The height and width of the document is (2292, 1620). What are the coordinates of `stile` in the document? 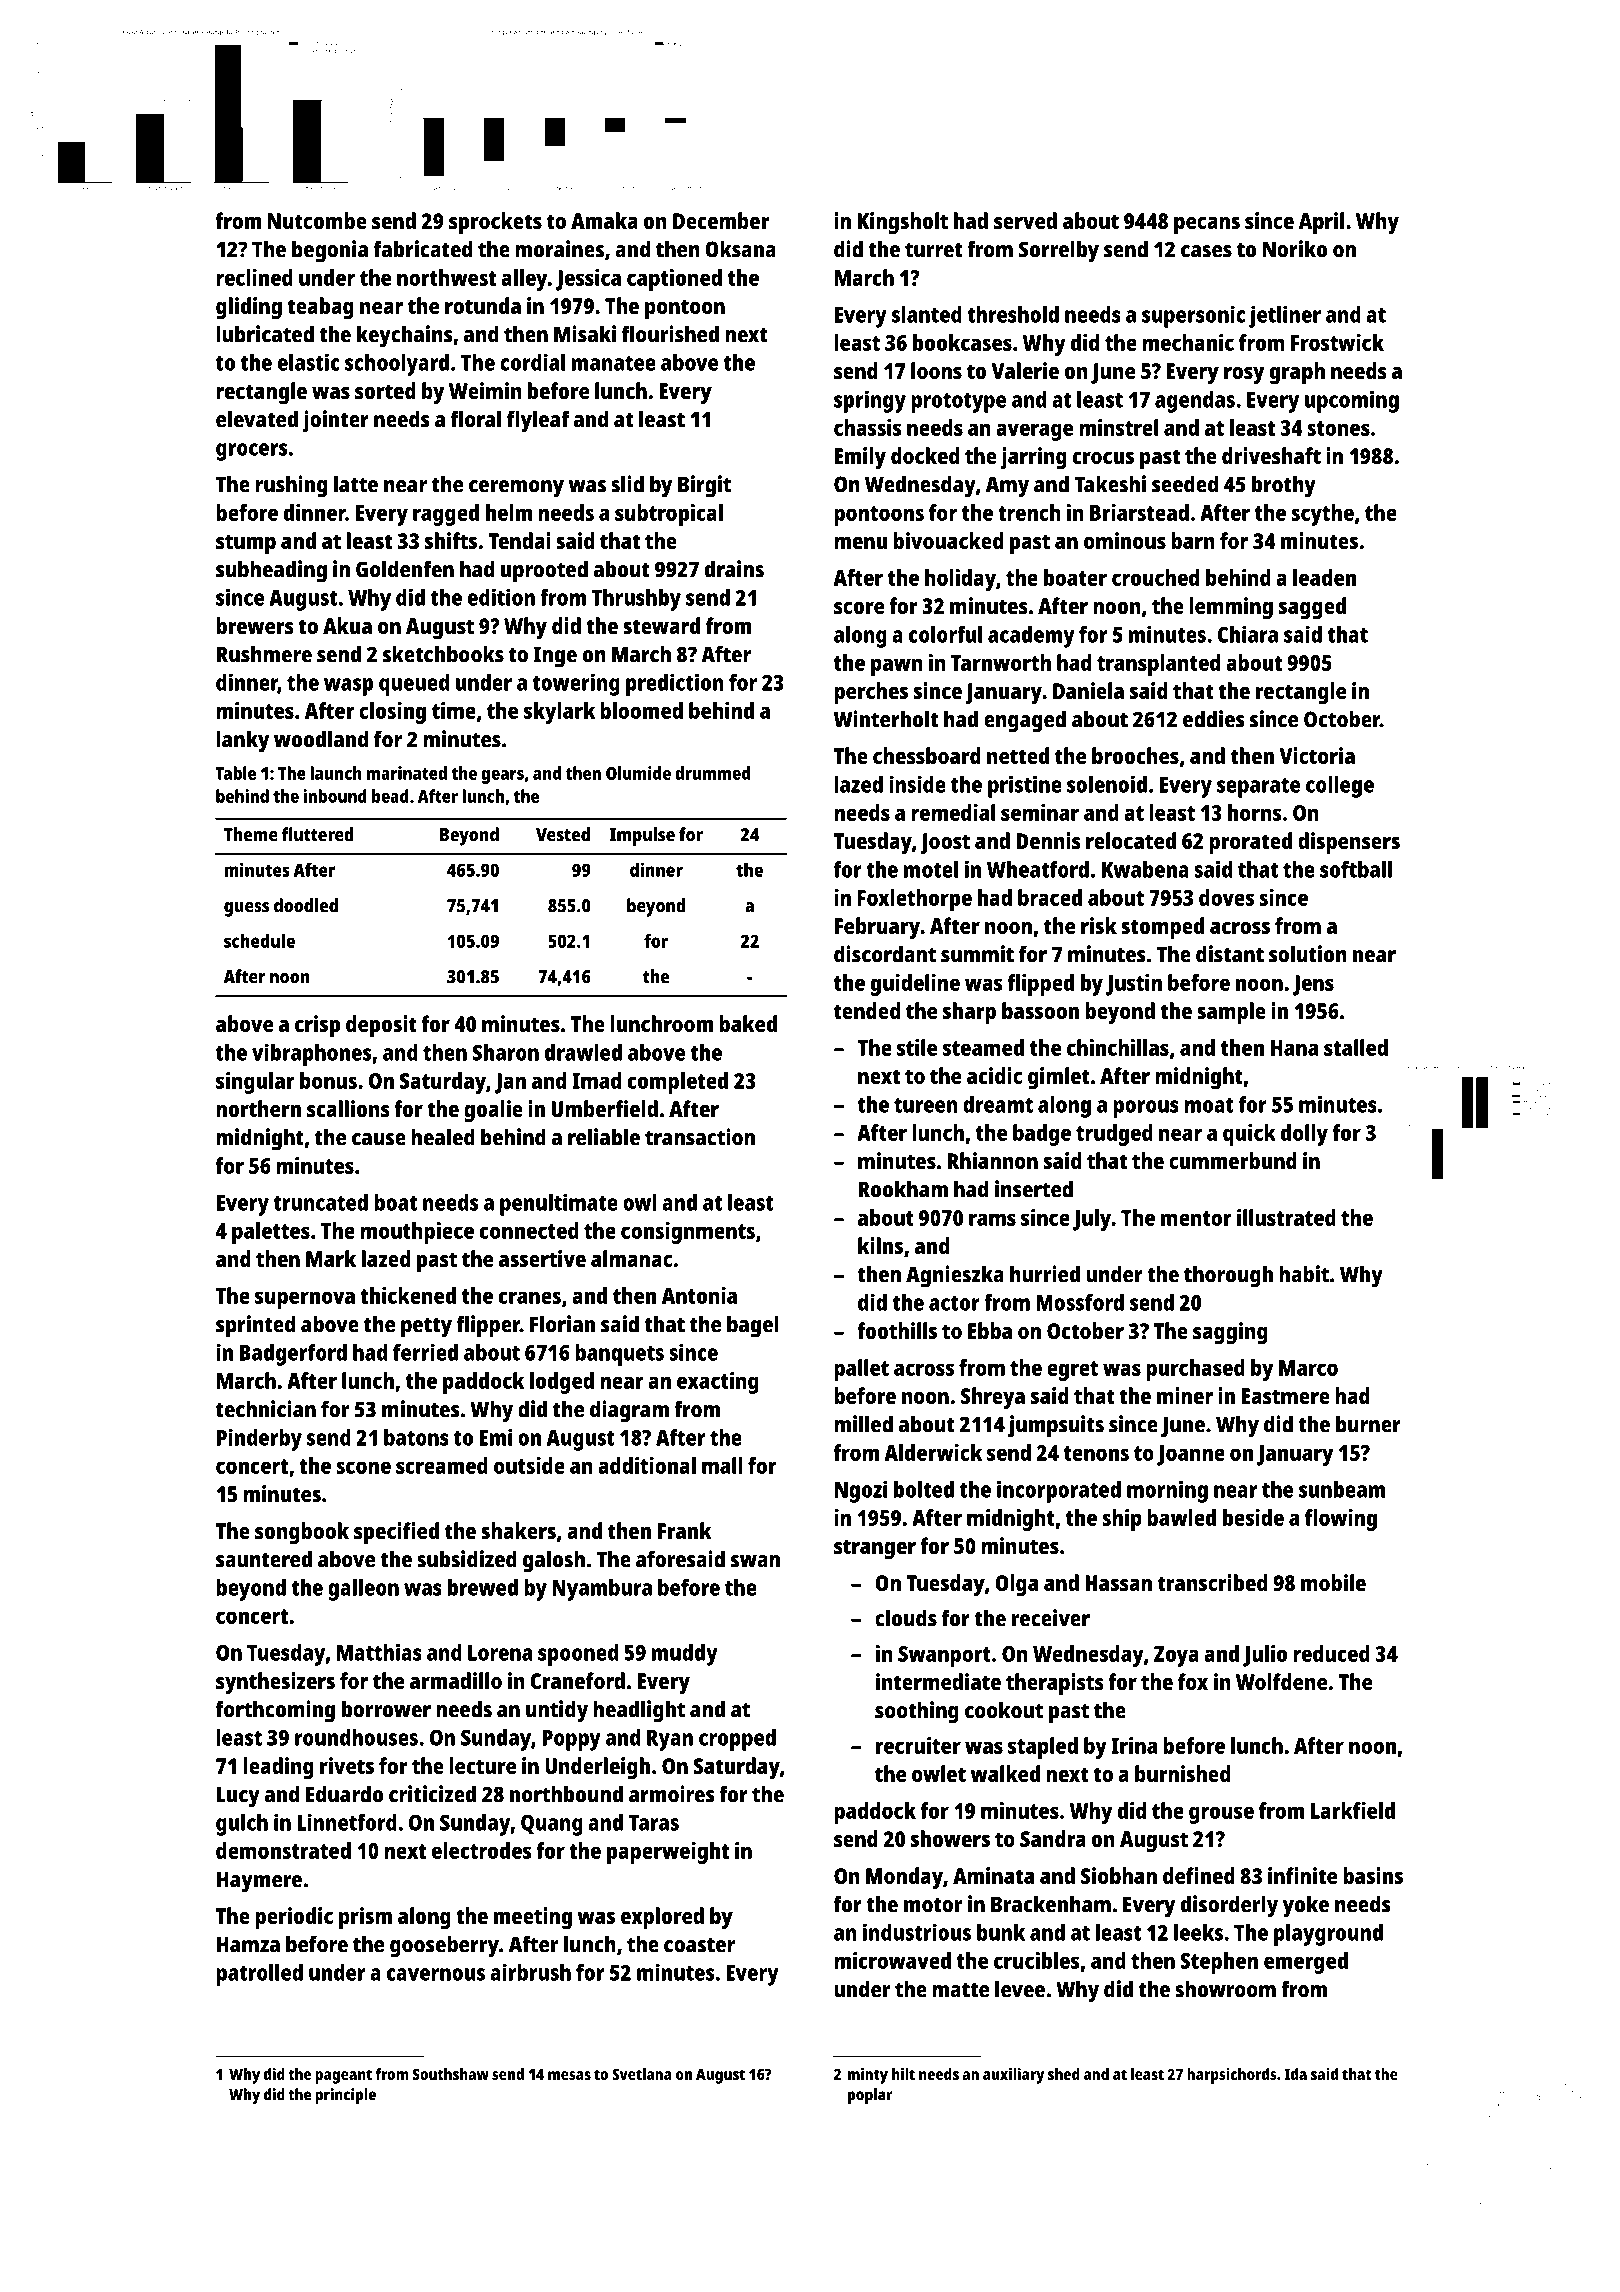 It's located at (917, 1047).
